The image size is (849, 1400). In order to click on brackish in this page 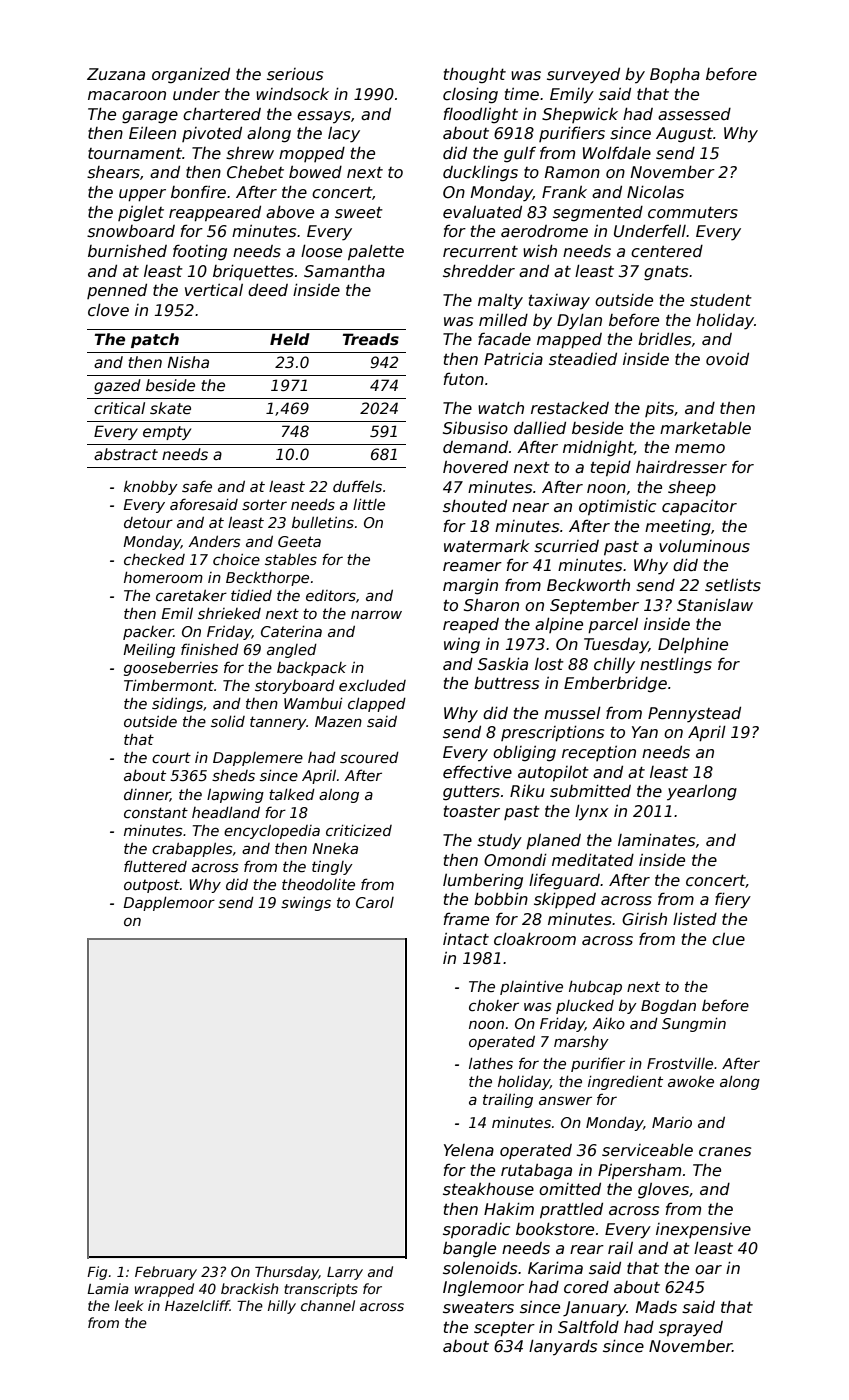, I will do `click(250, 1288)`.
